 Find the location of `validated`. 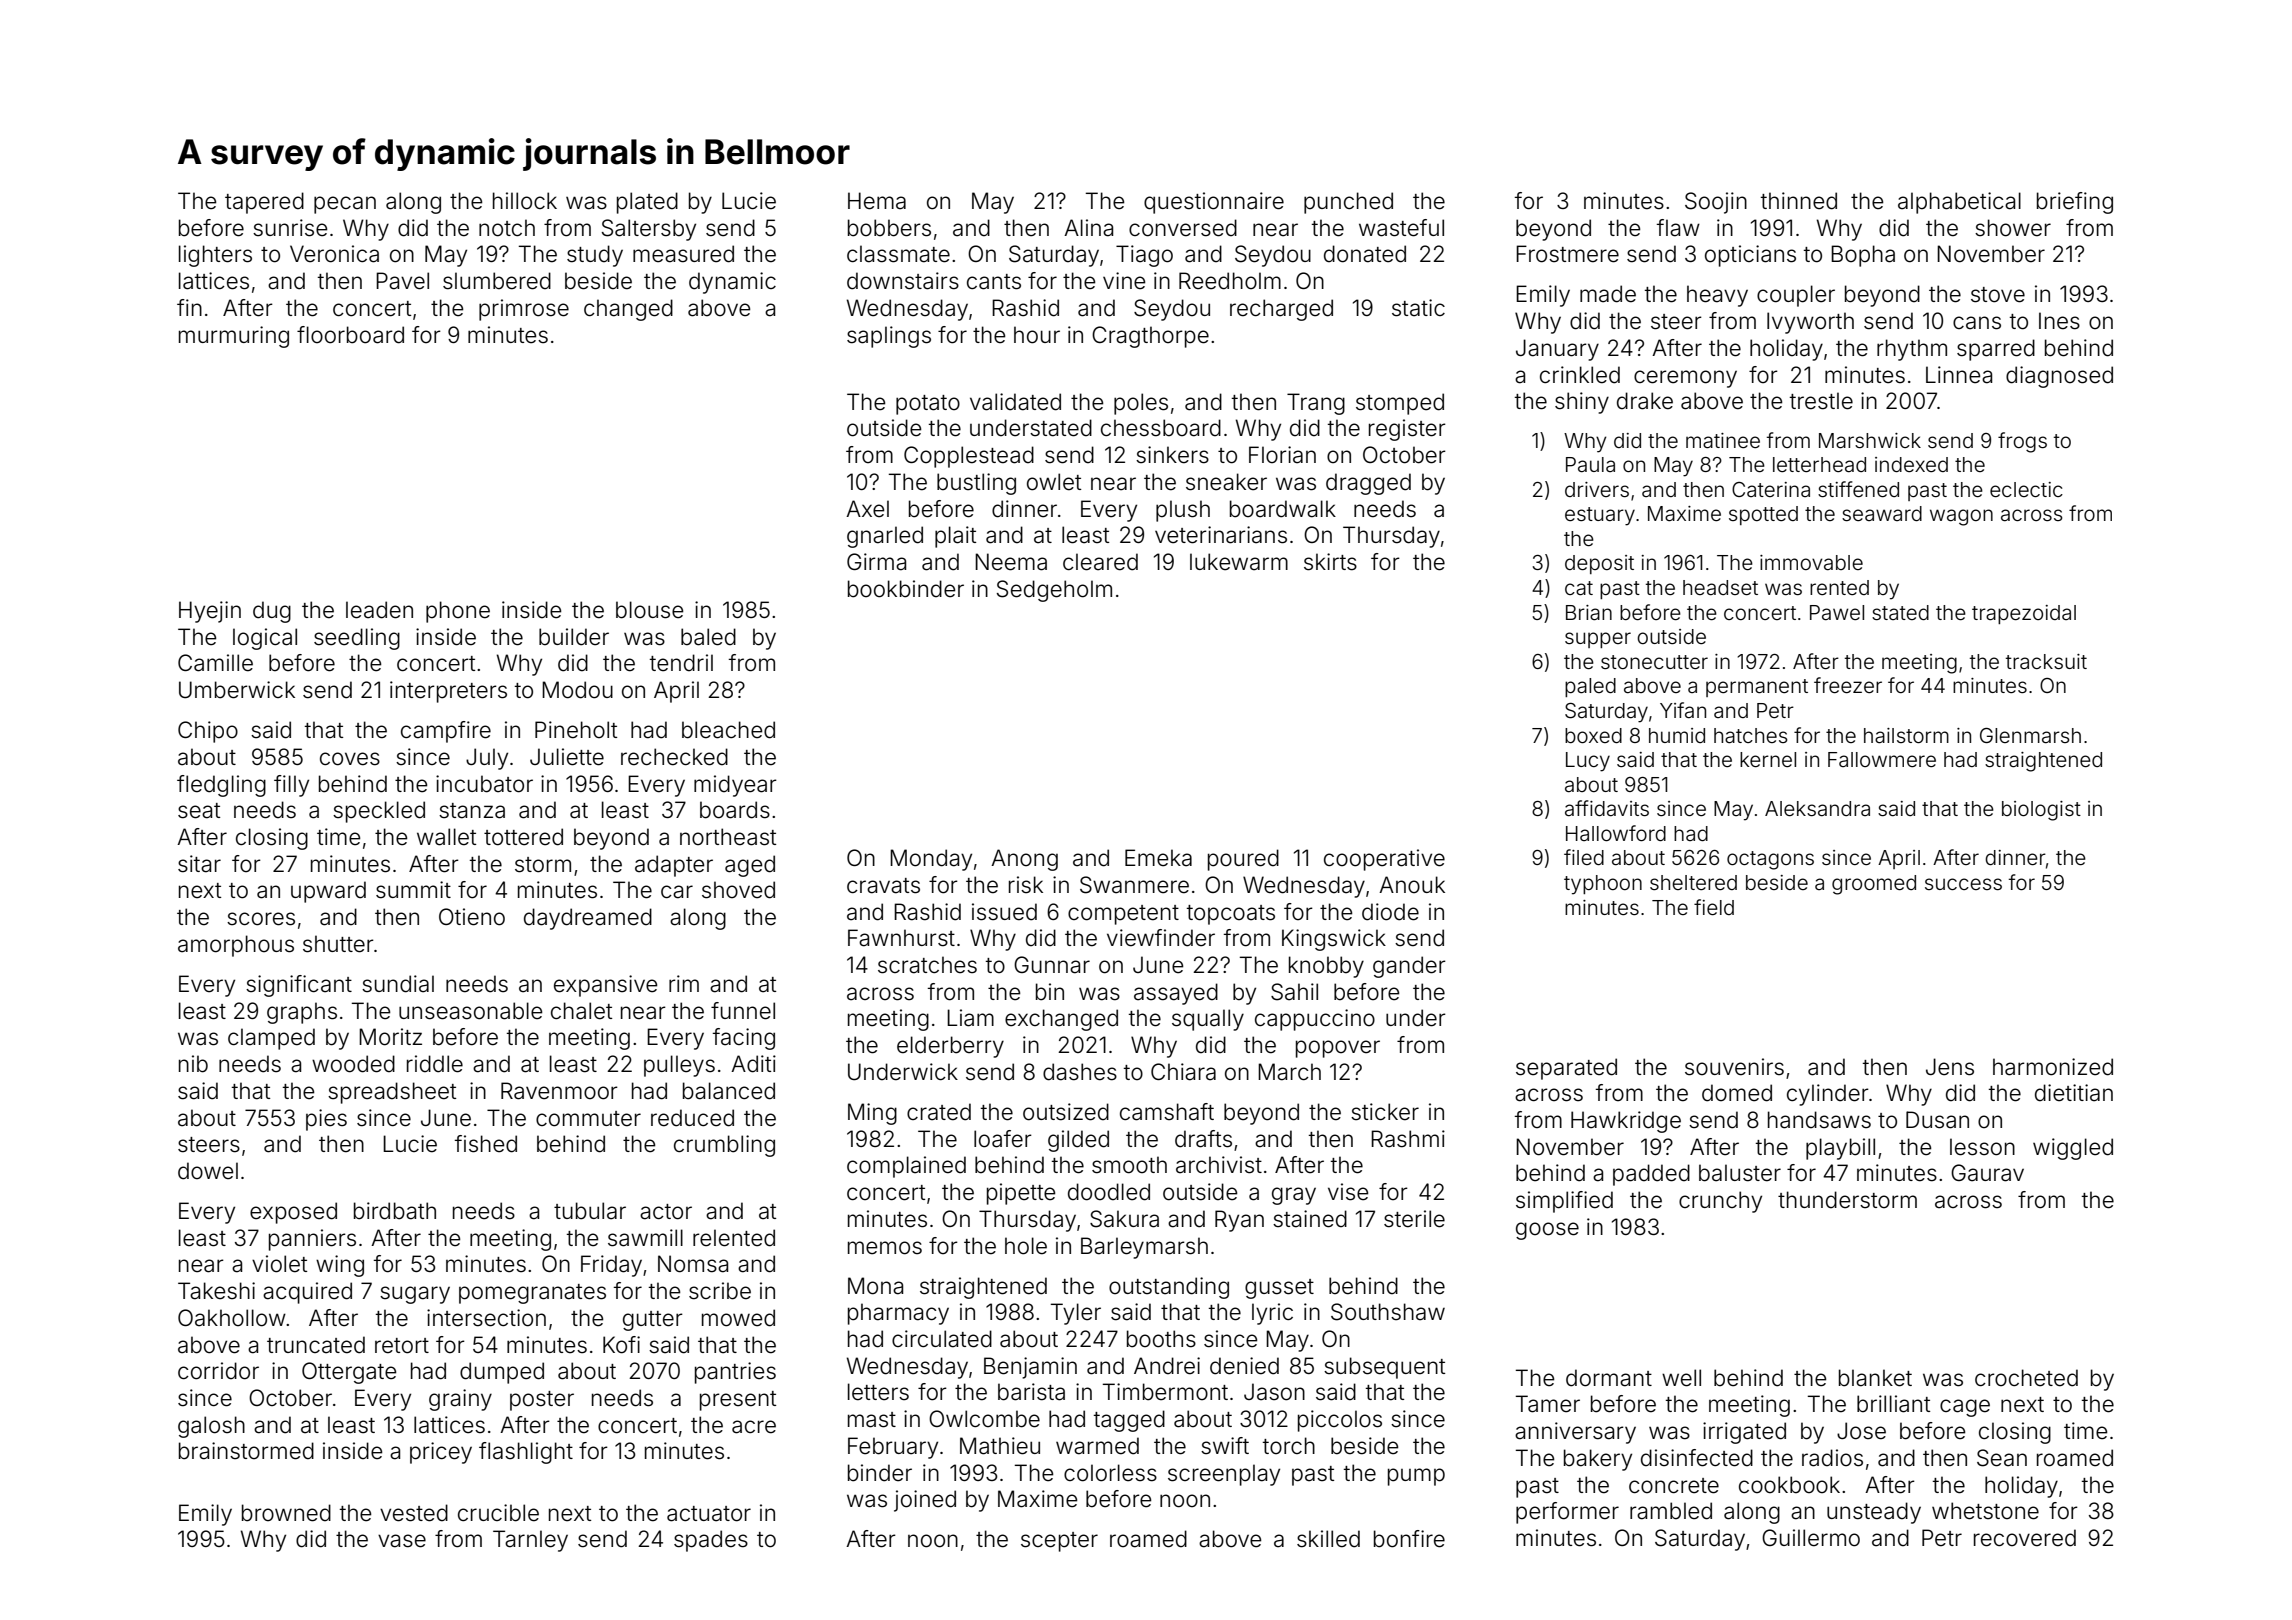

validated is located at coordinates (1015, 402).
